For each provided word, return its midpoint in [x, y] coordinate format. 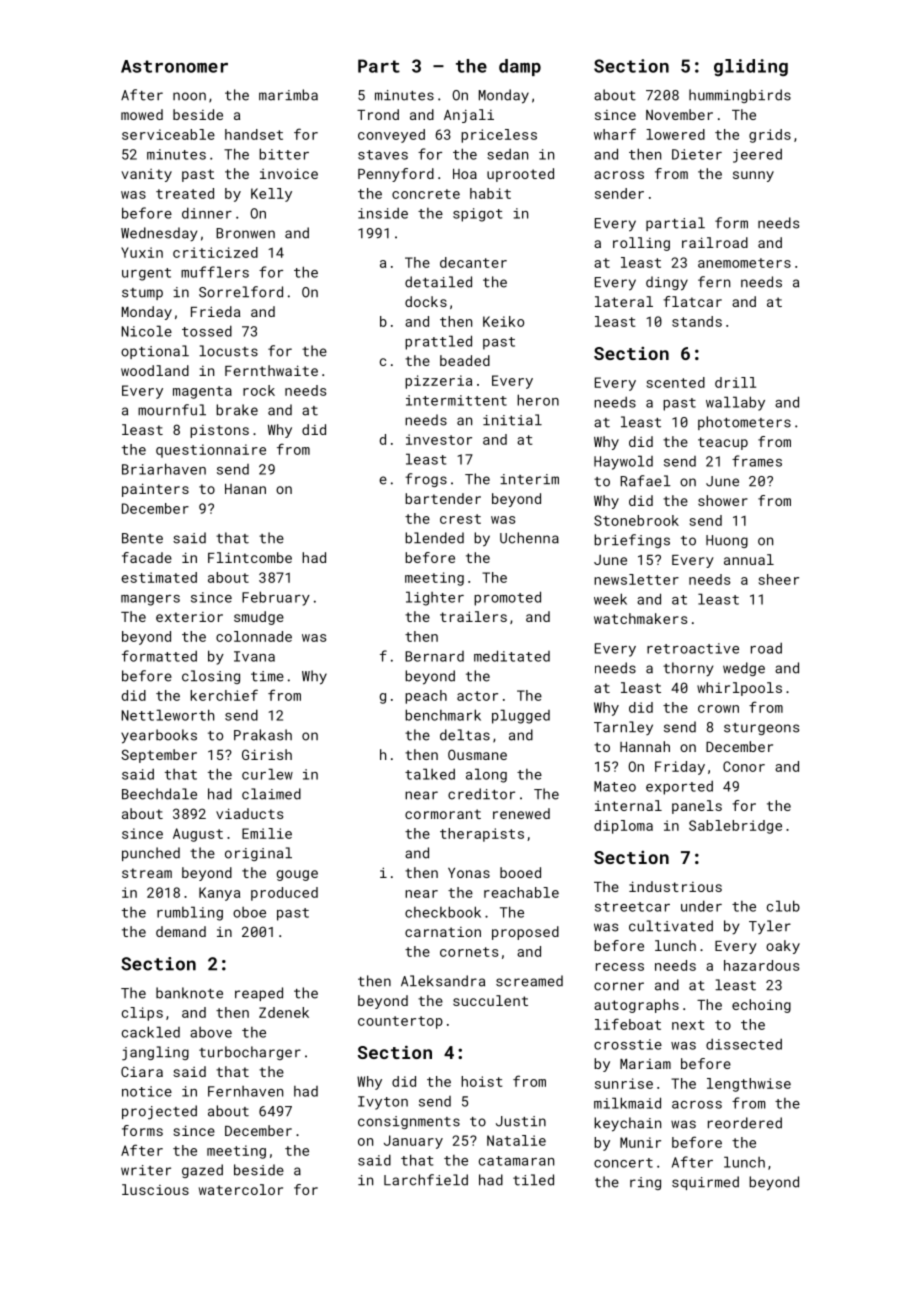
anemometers [744, 263]
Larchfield [426, 1180]
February [276, 598]
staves [383, 155]
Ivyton [383, 1103]
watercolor [241, 1189]
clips [142, 1014]
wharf [615, 134]
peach [426, 697]
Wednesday [159, 234]
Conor [744, 766]
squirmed [705, 1183]
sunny [753, 176]
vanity [146, 175]
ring [645, 1183]
